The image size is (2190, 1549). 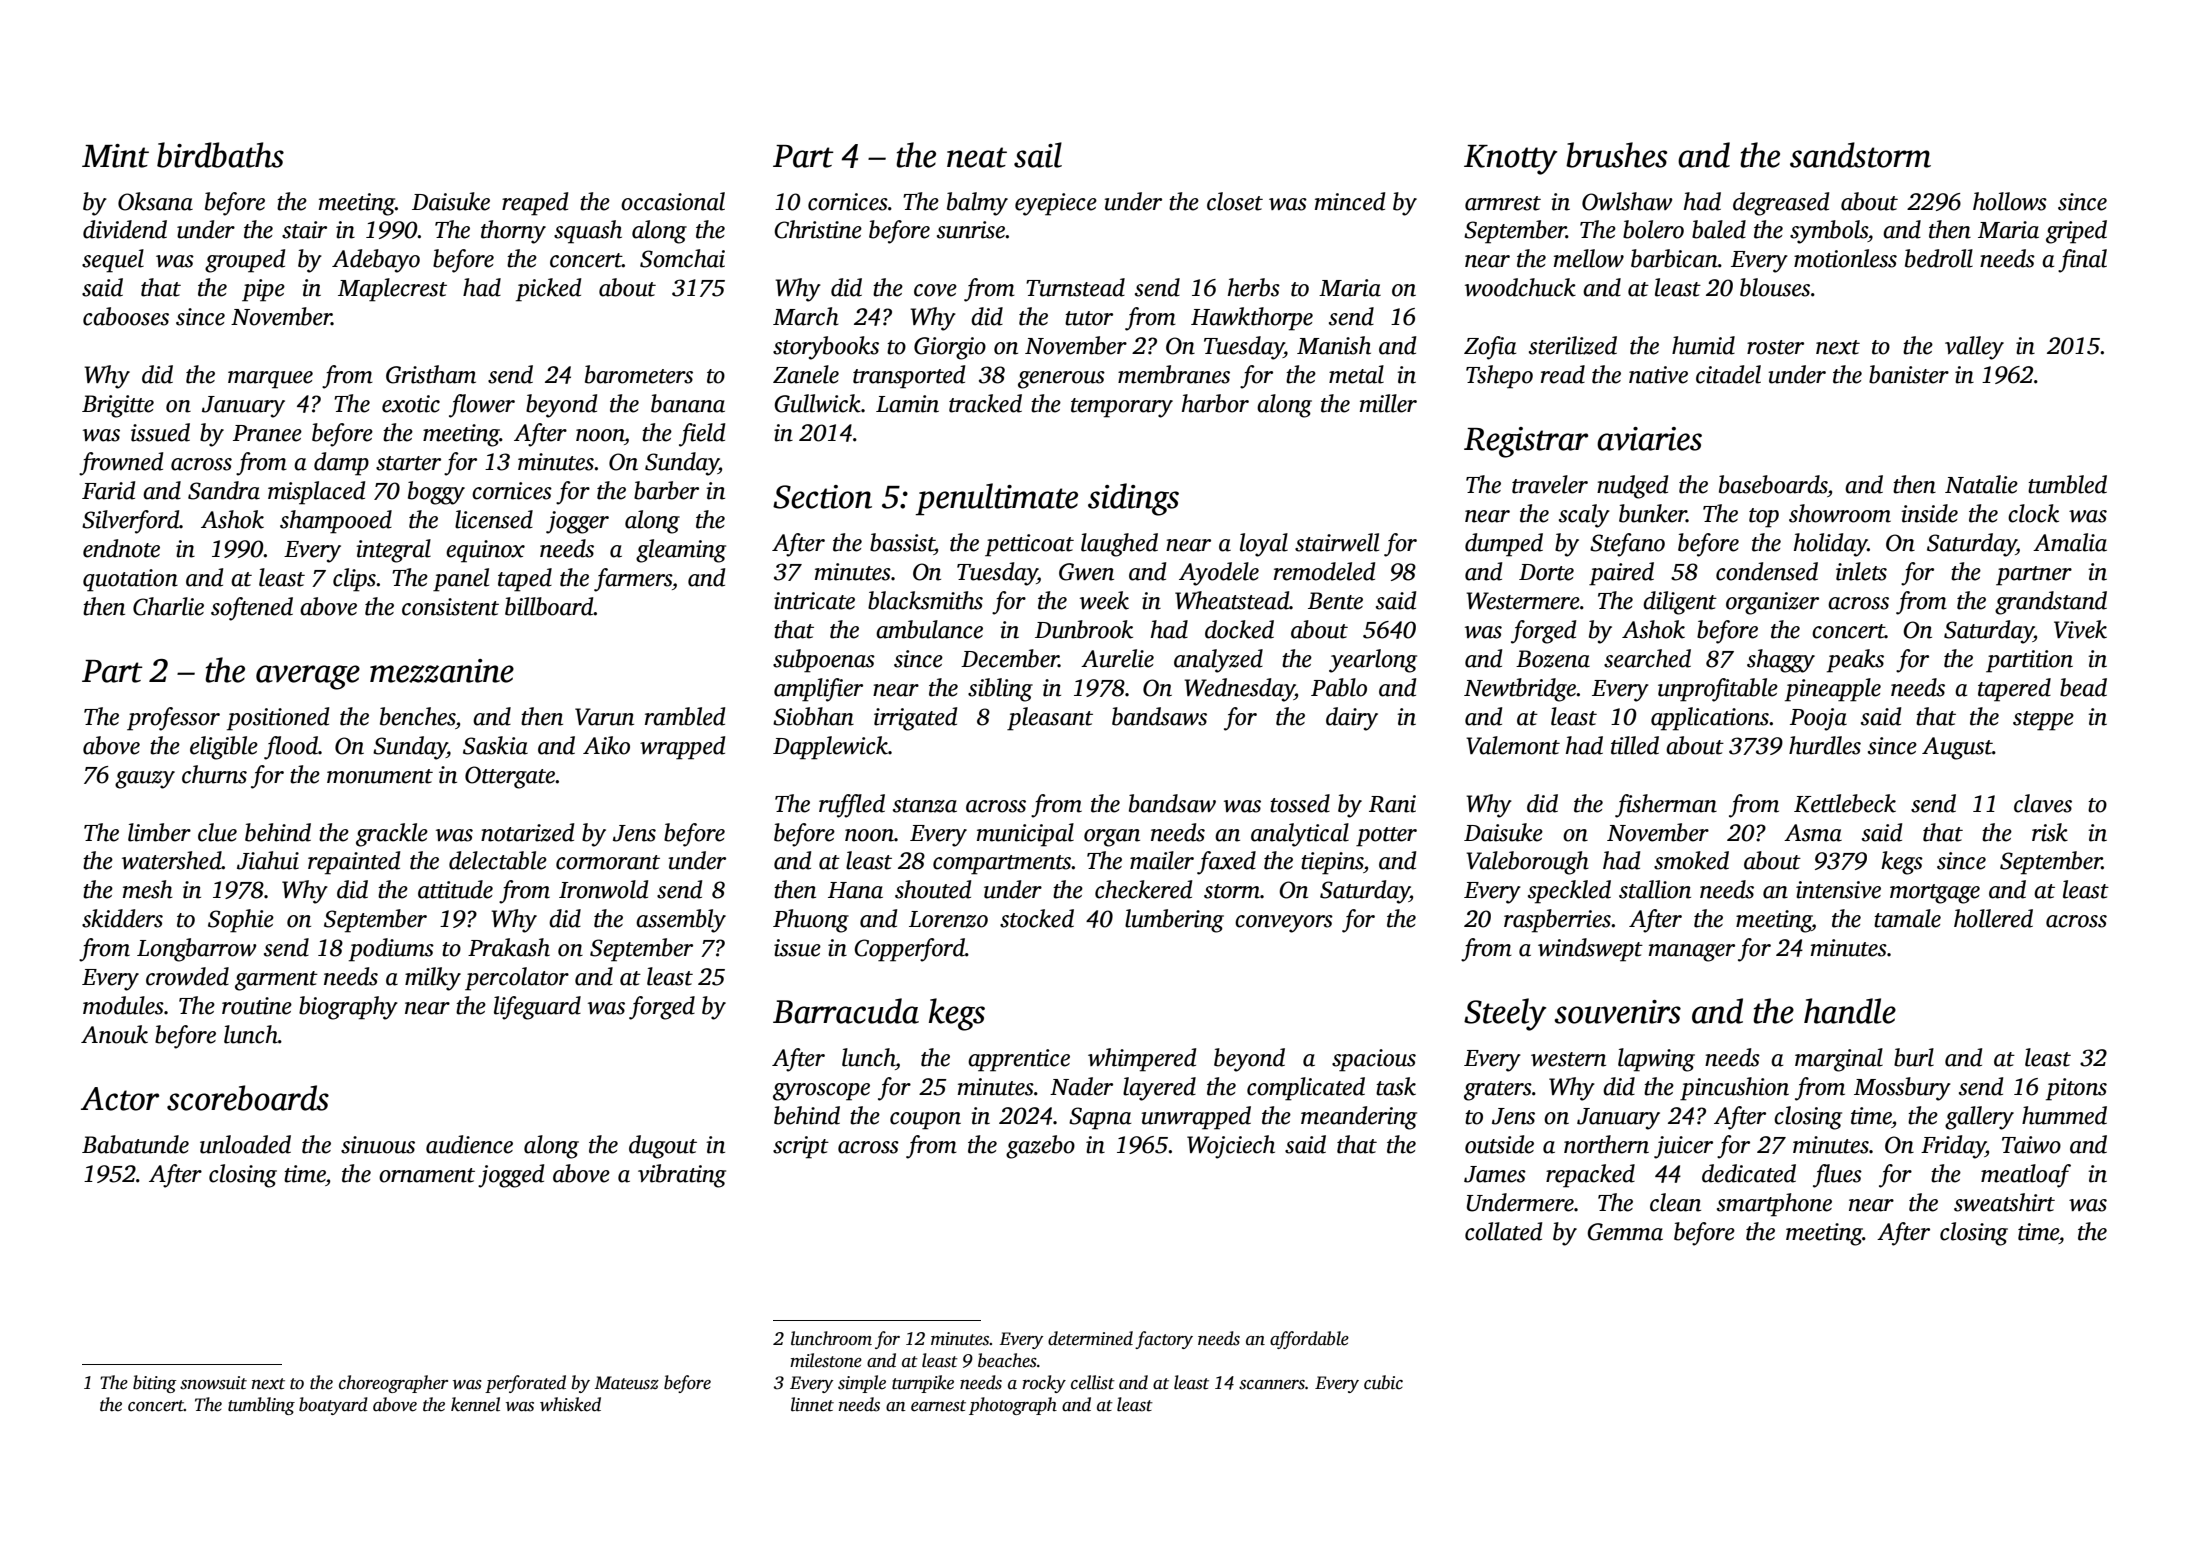 I want to click on loyal, so click(x=1264, y=545).
